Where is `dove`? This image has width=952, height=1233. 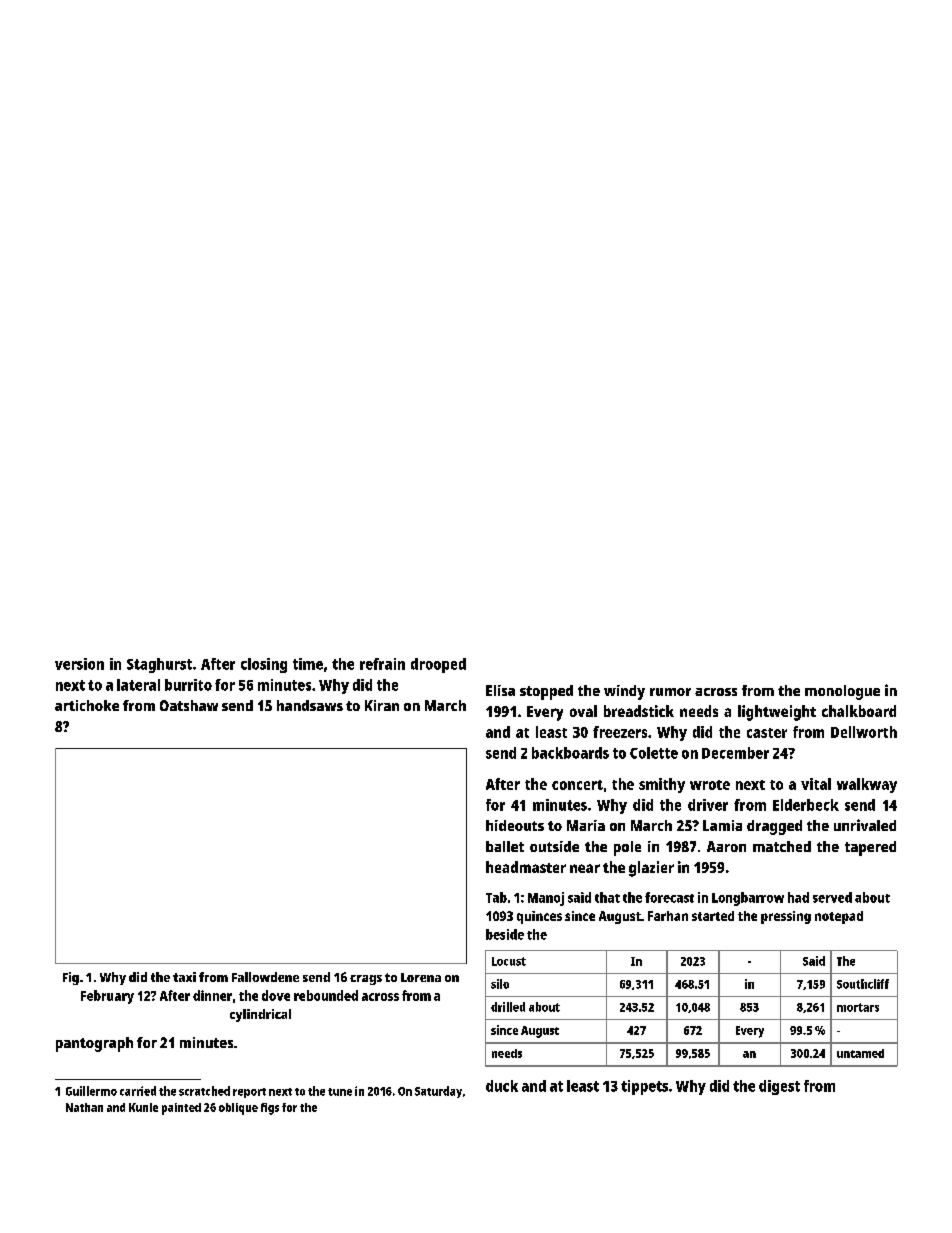 dove is located at coordinates (276, 995).
